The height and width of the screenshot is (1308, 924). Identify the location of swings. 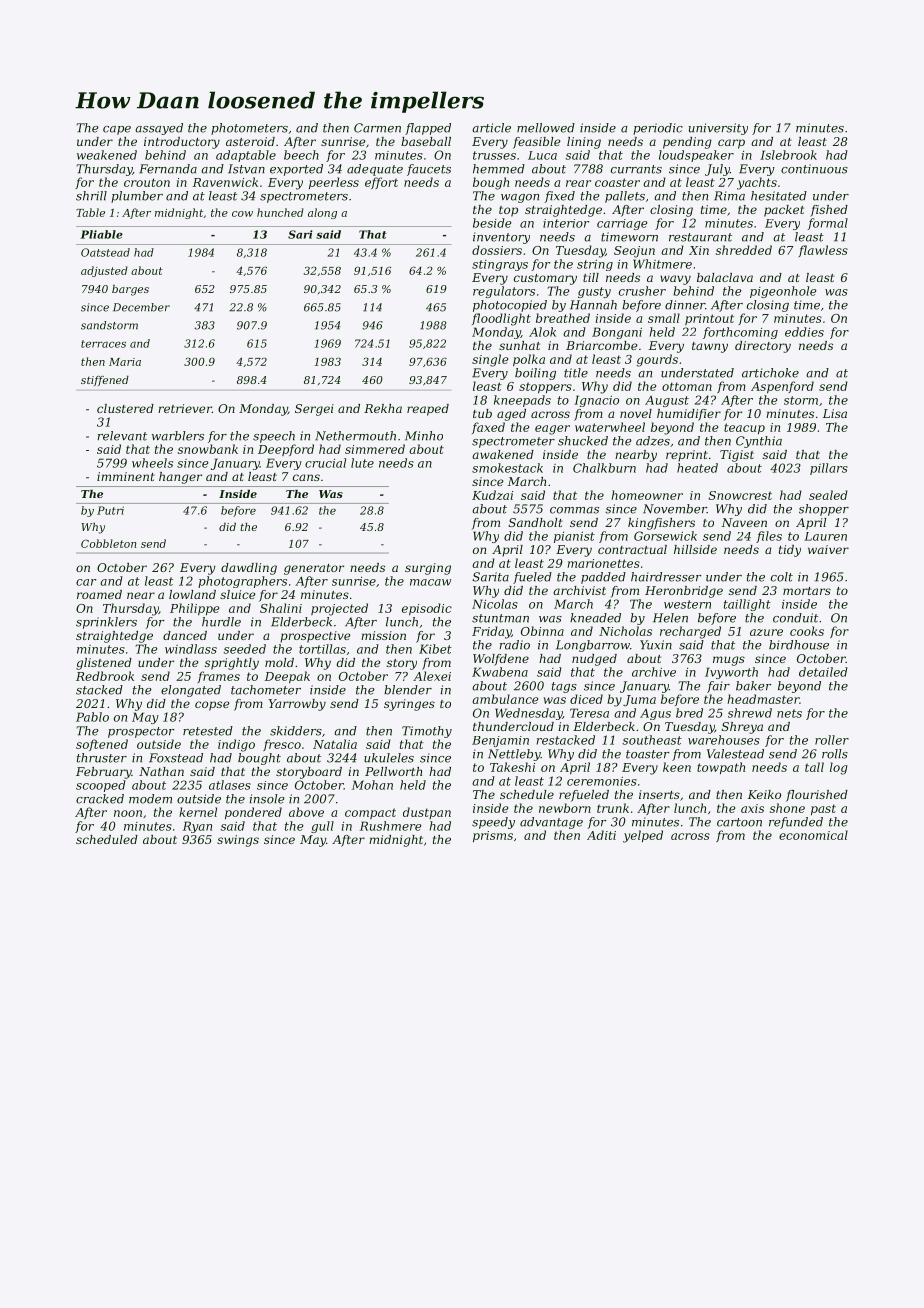
(238, 841).
